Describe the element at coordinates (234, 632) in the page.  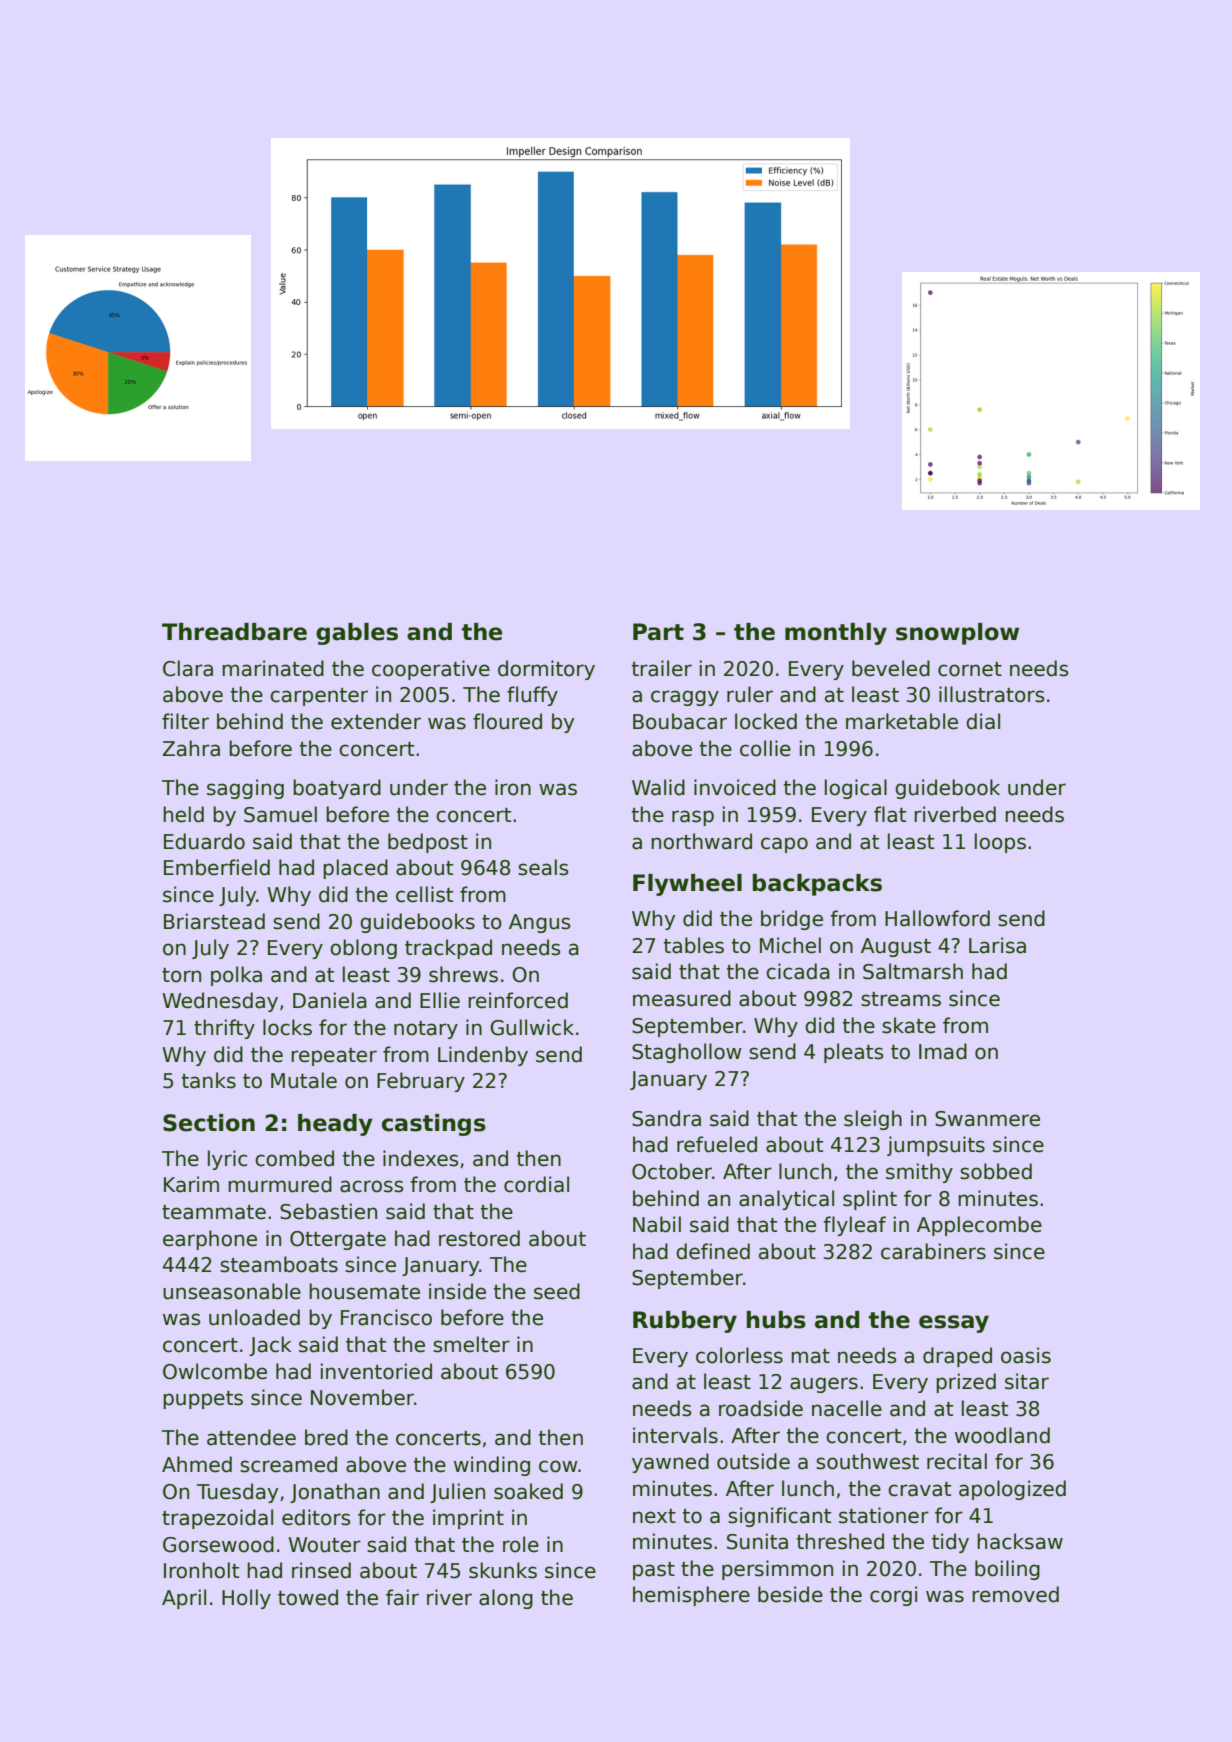
I see `Threadbare` at that location.
